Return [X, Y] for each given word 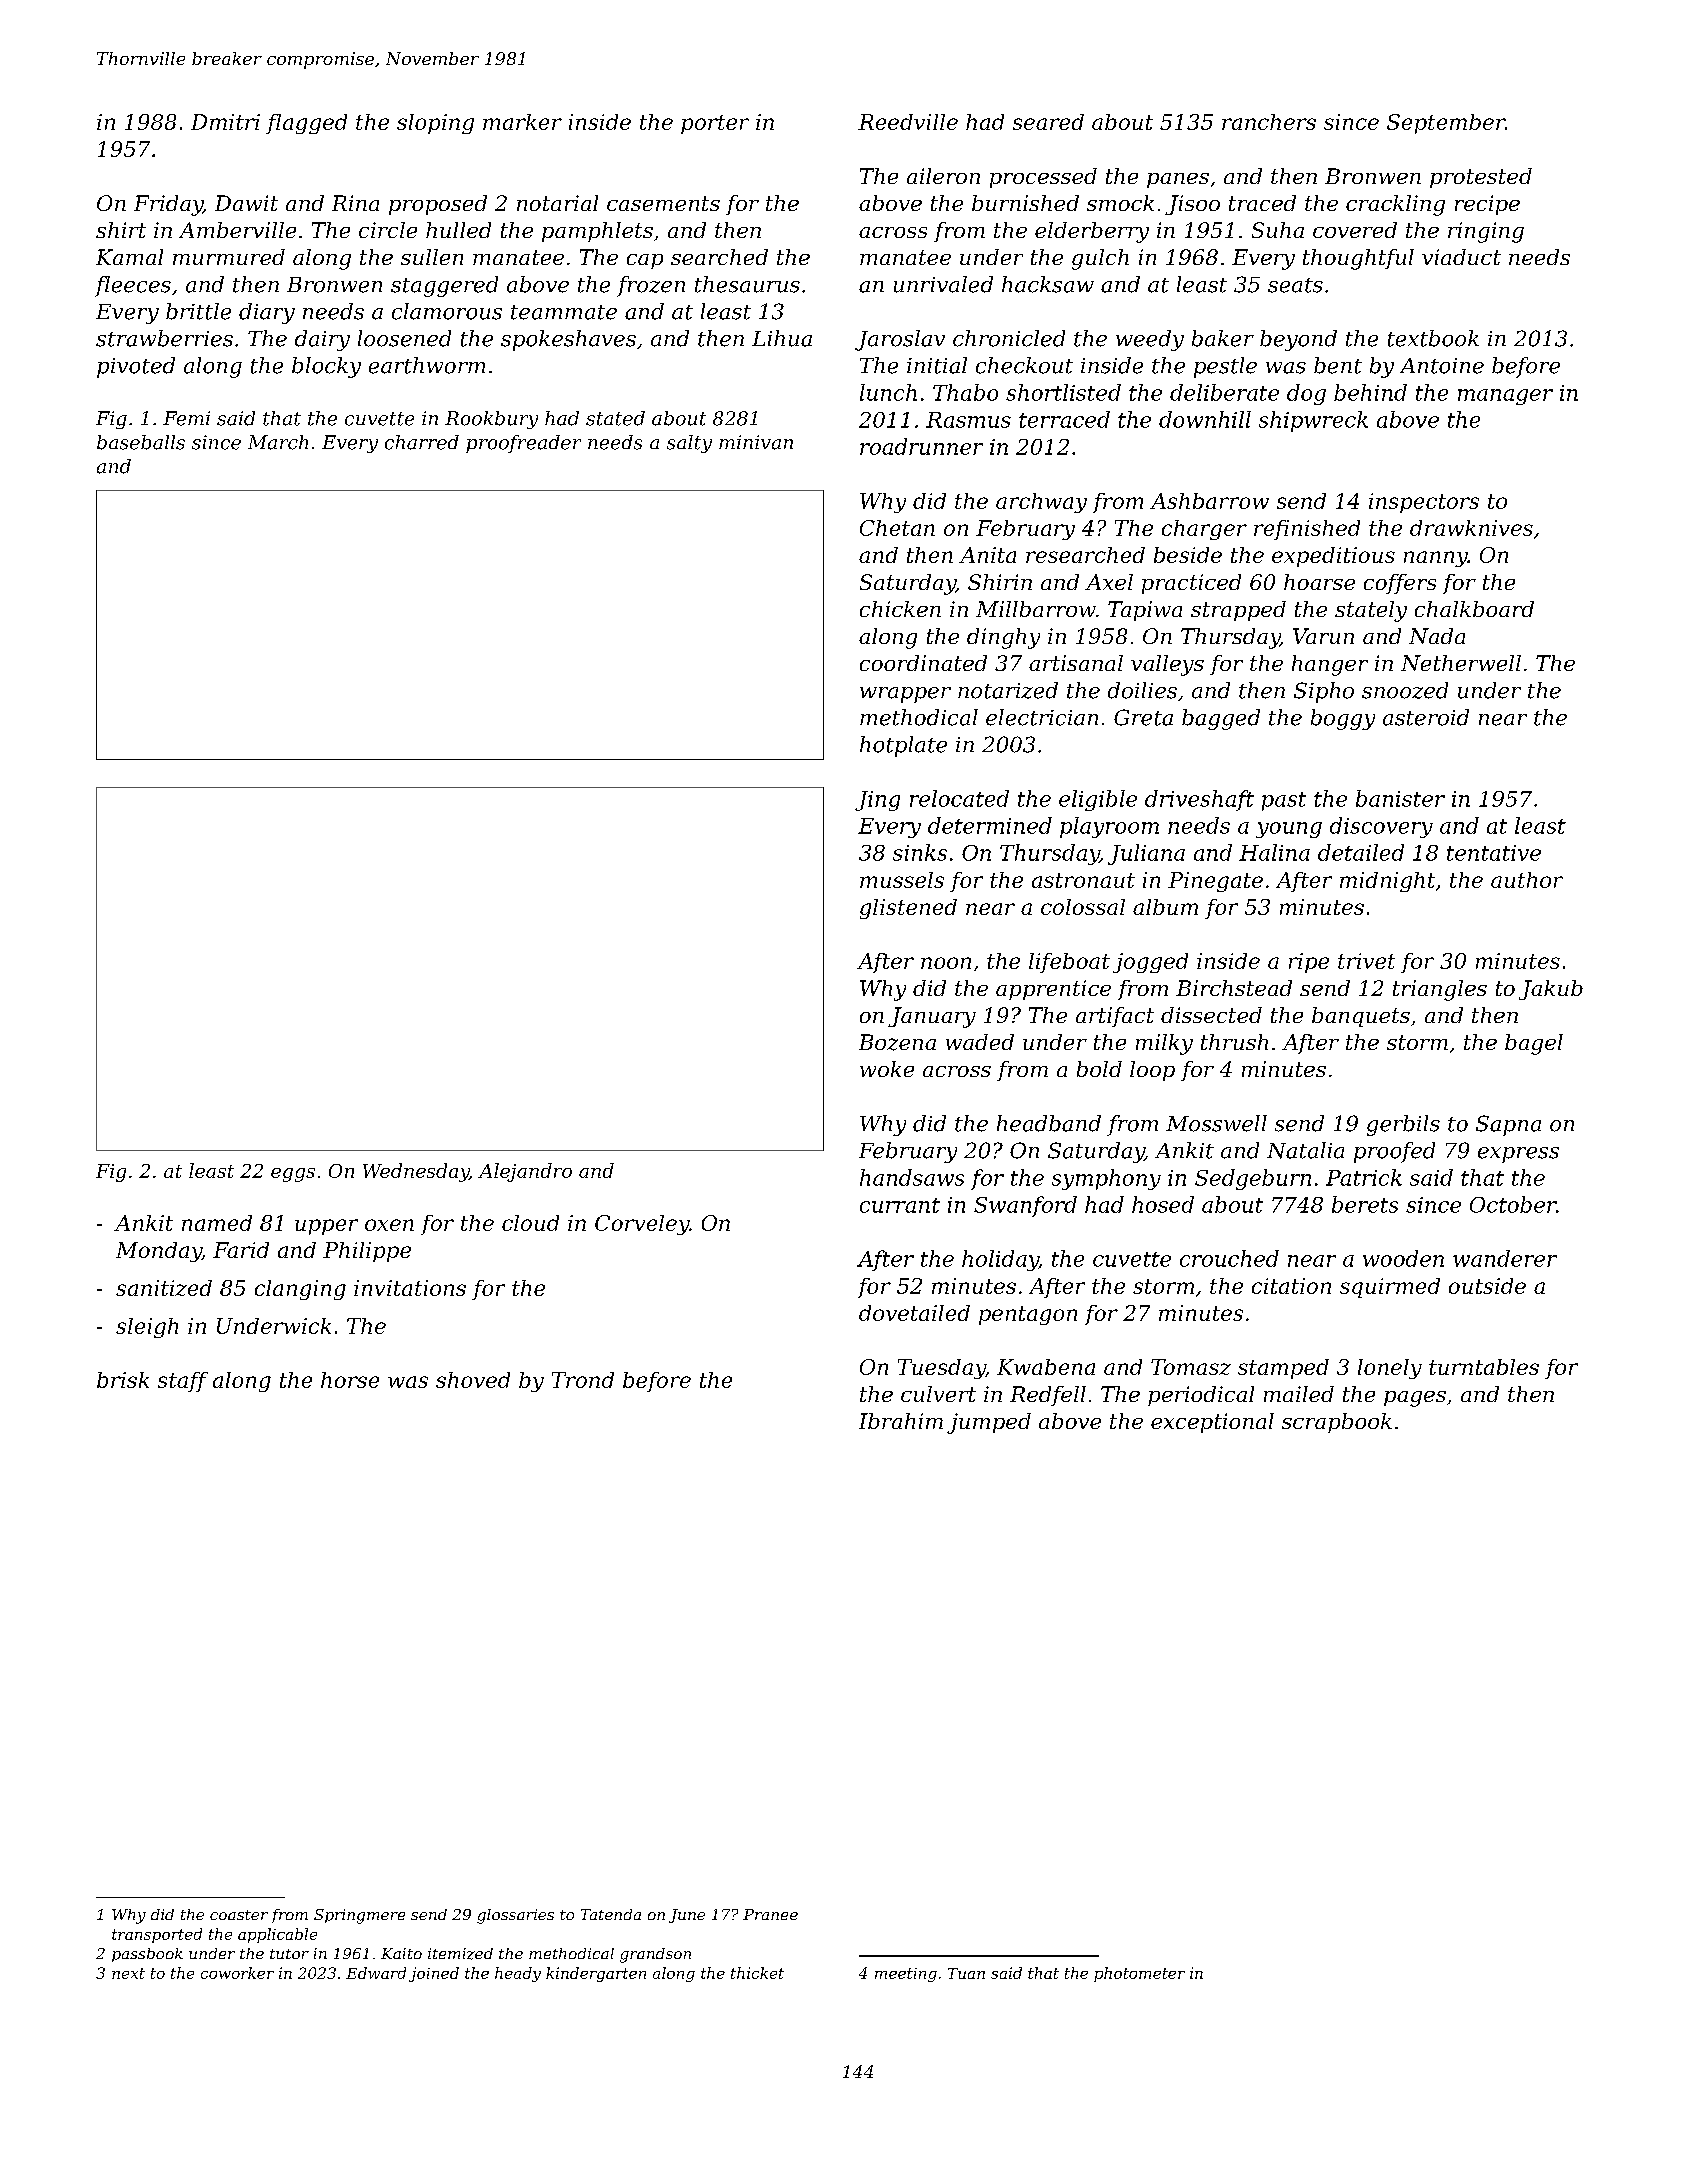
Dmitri [225, 122]
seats [1295, 285]
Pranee [770, 1914]
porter [715, 124]
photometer [1139, 1974]
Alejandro [525, 1172]
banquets [1361, 1017]
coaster [239, 1915]
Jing [877, 801]
